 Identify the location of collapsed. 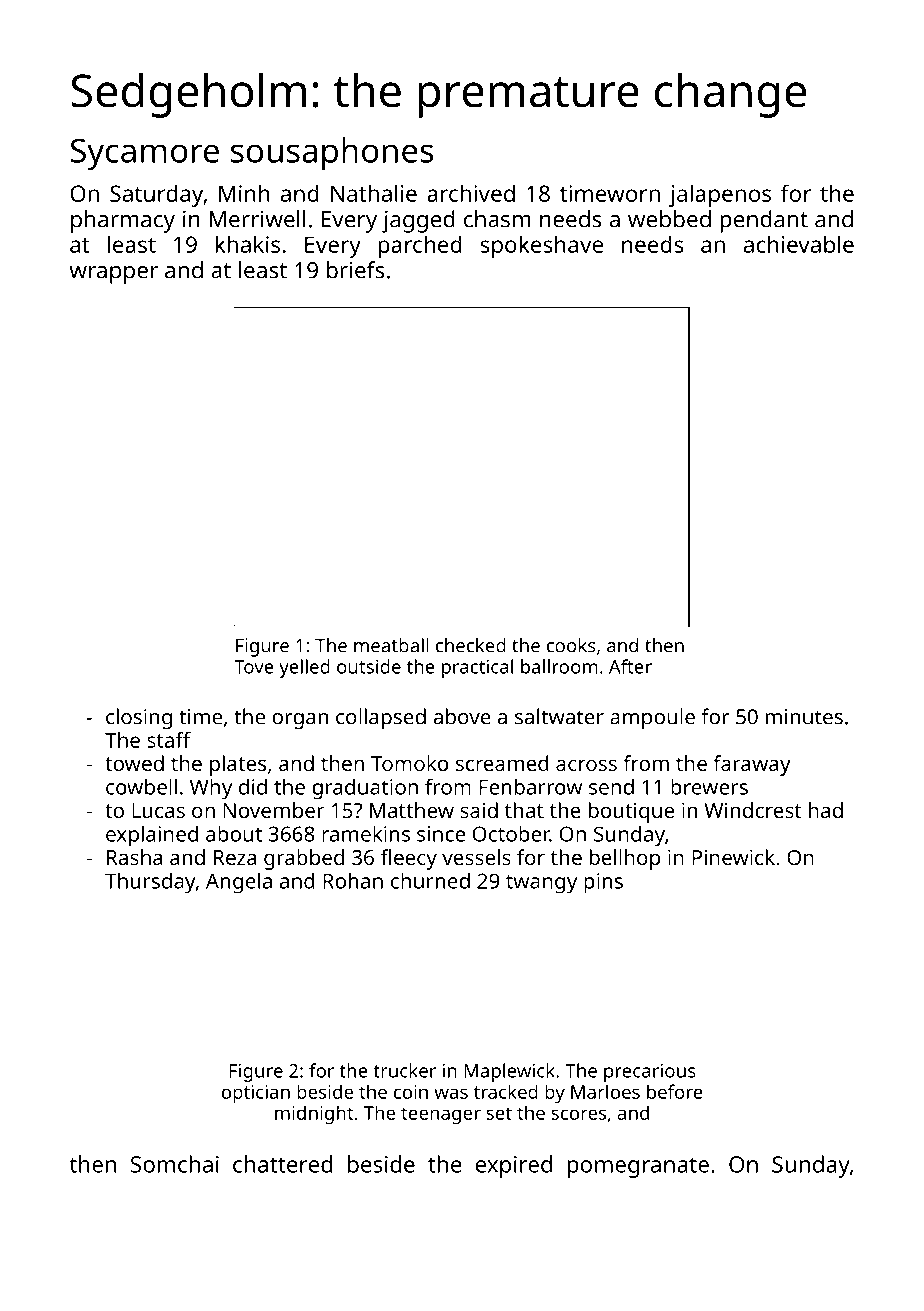
(381, 718).
